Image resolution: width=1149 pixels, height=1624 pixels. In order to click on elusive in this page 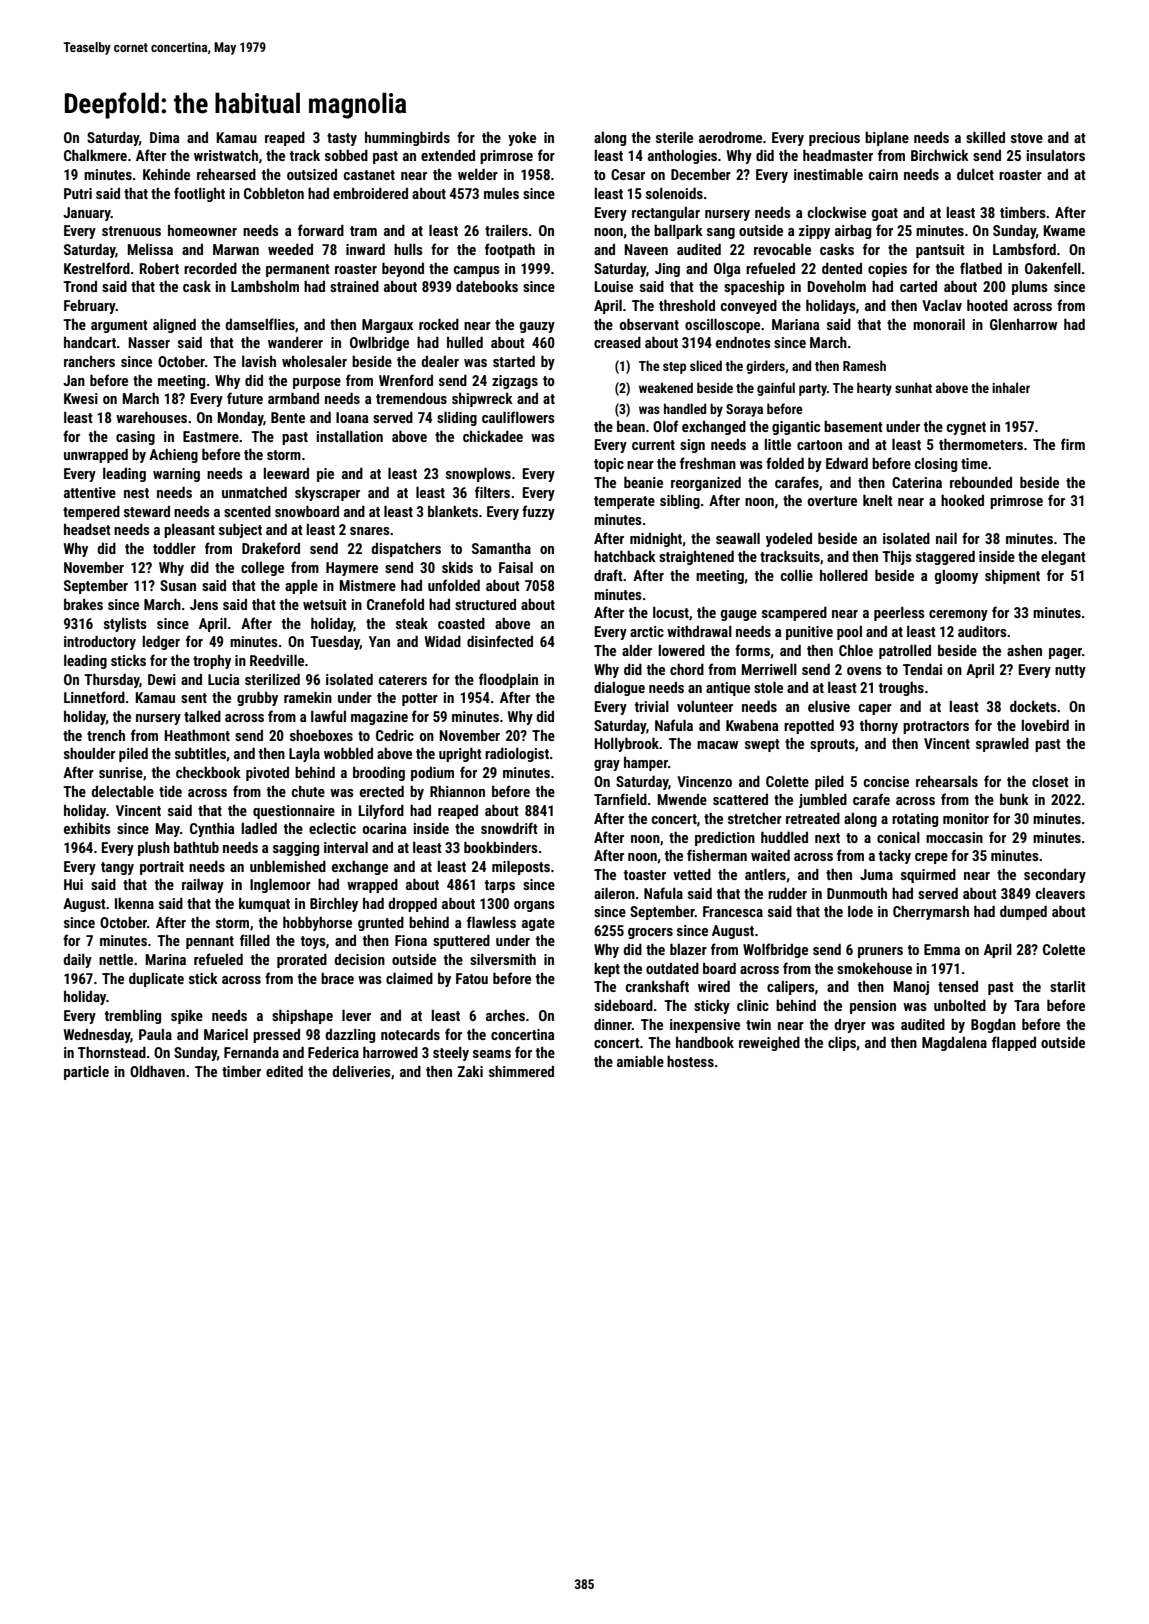, I will do `click(829, 706)`.
